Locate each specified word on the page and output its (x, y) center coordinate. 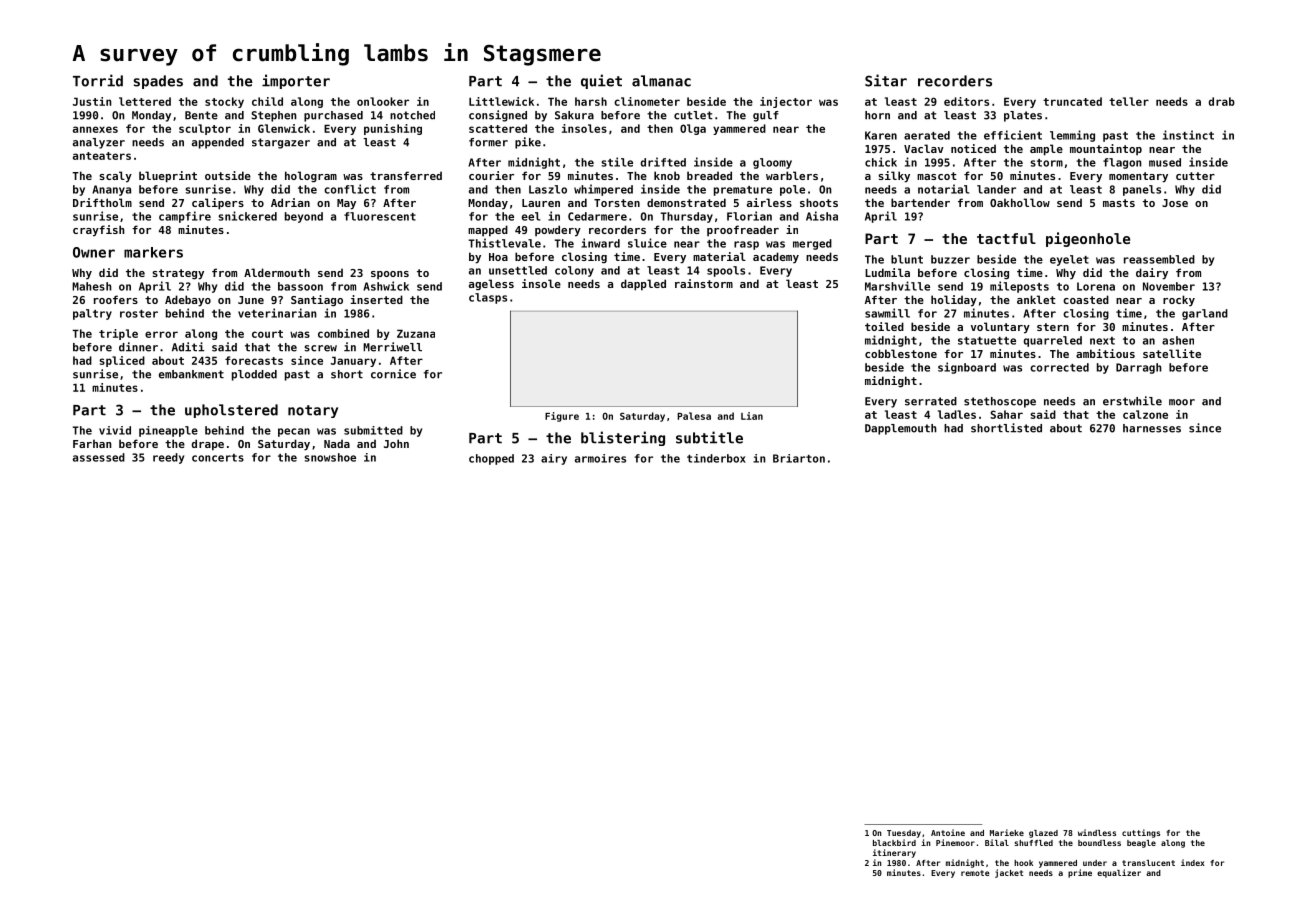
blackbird (894, 842)
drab (1222, 101)
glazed (1043, 834)
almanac (661, 81)
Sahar (1006, 414)
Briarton (799, 458)
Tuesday (904, 834)
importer (296, 81)
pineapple (168, 431)
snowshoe (330, 457)
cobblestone (901, 353)
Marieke (1007, 832)
